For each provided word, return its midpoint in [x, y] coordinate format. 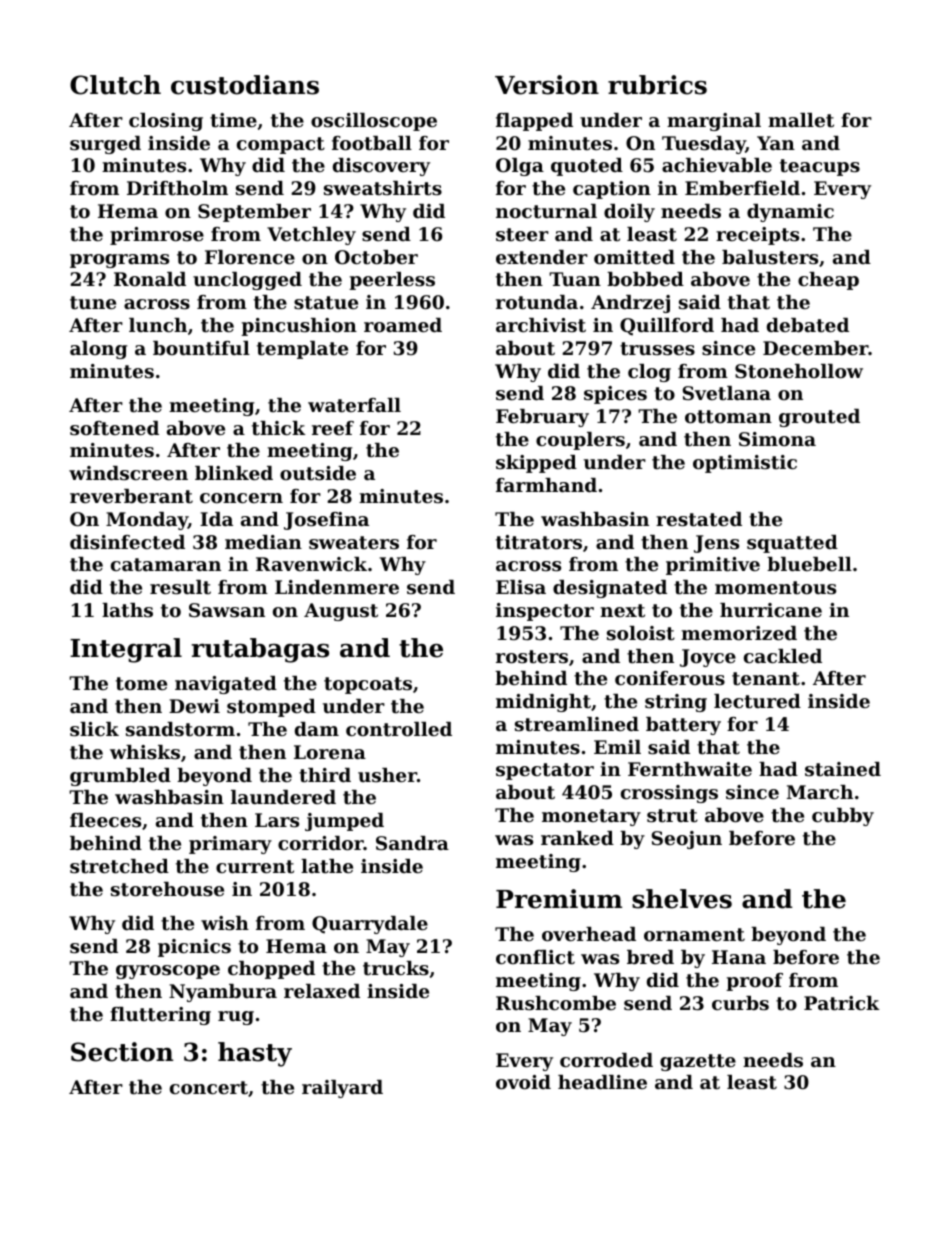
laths [127, 610]
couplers [580, 441]
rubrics [657, 85]
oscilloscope [374, 122]
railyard [342, 1089]
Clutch [115, 85]
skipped [536, 464]
